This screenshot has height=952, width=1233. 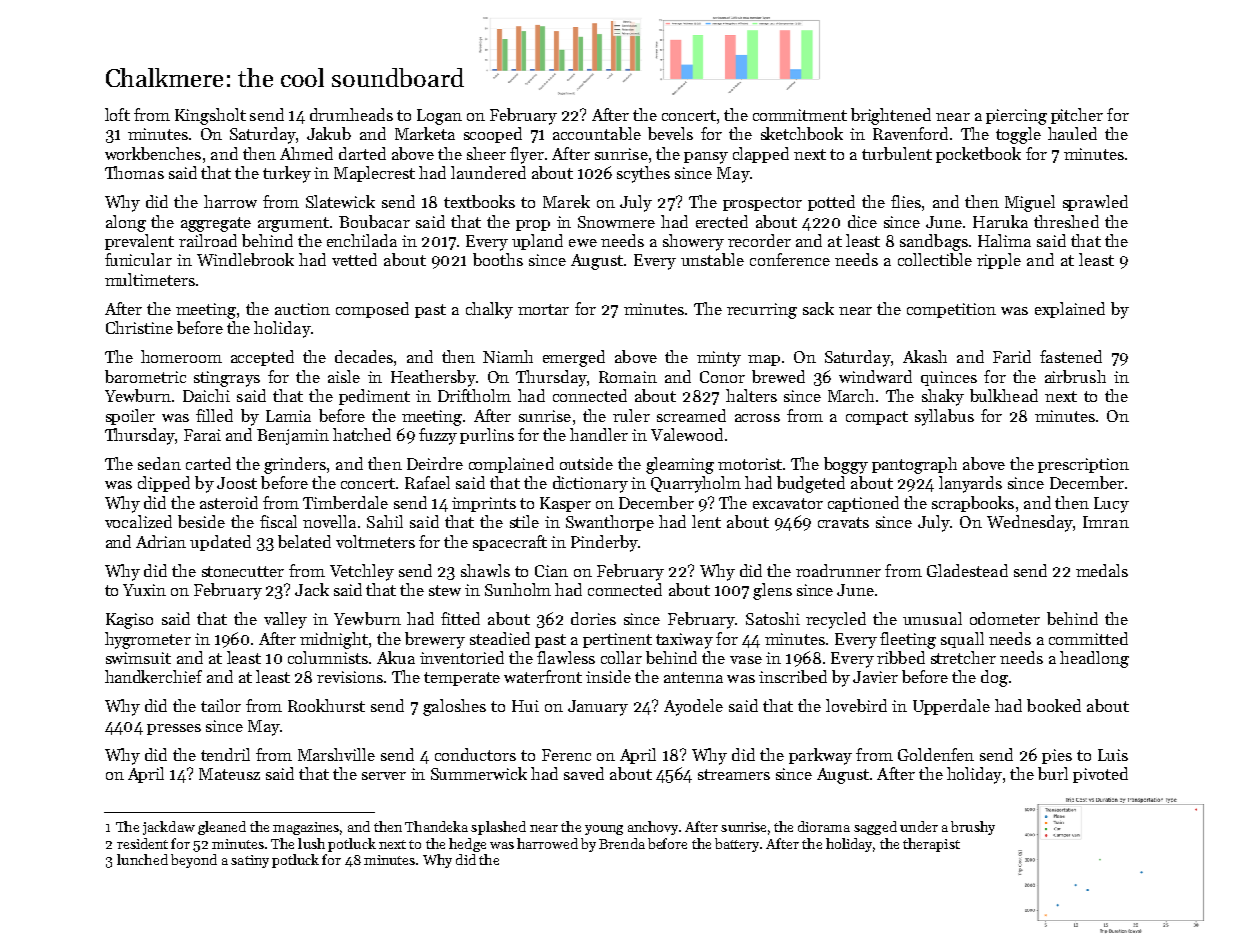 I want to click on valley, so click(x=285, y=620).
